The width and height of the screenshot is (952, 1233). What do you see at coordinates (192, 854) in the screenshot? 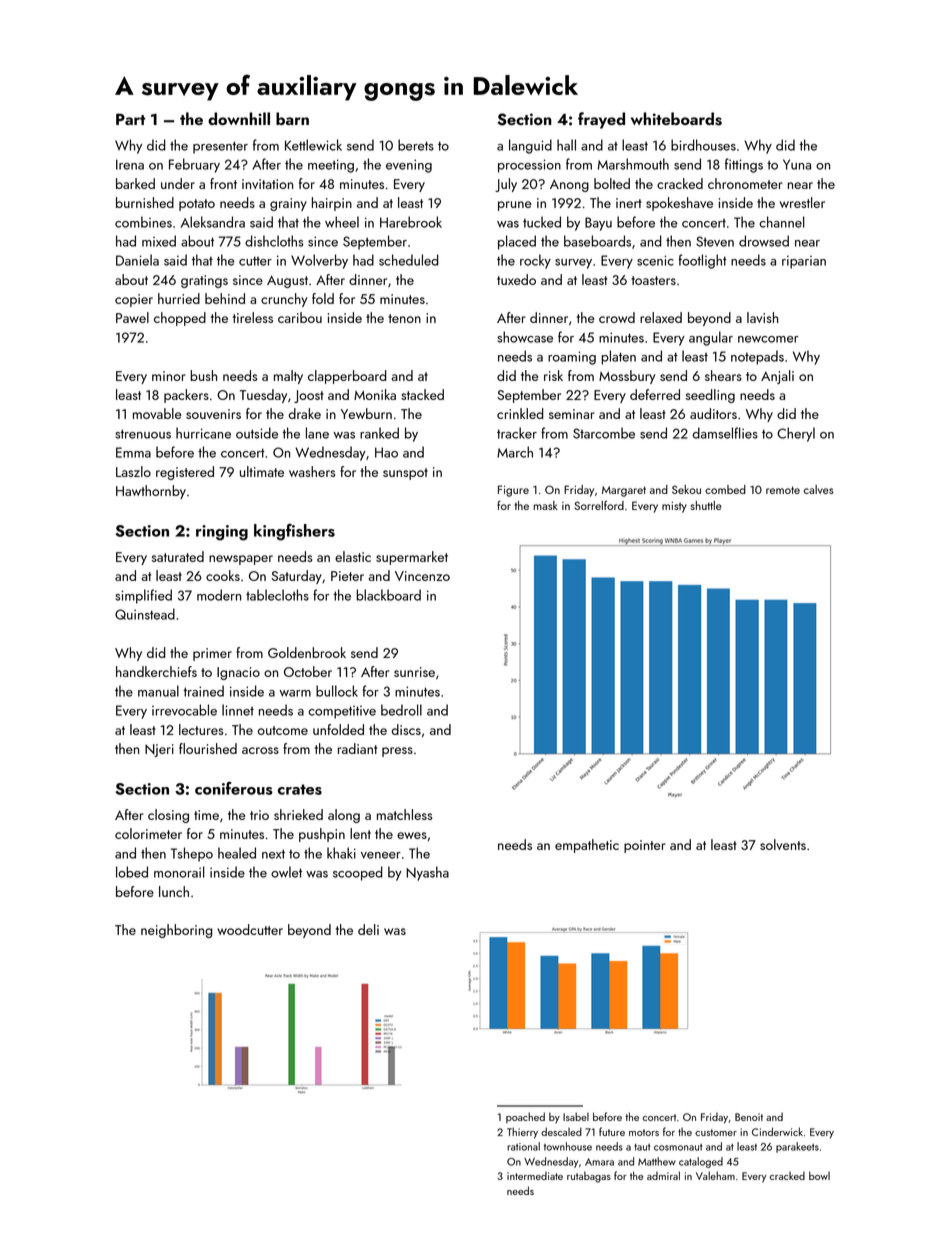
I see `Tshepo` at bounding box center [192, 854].
